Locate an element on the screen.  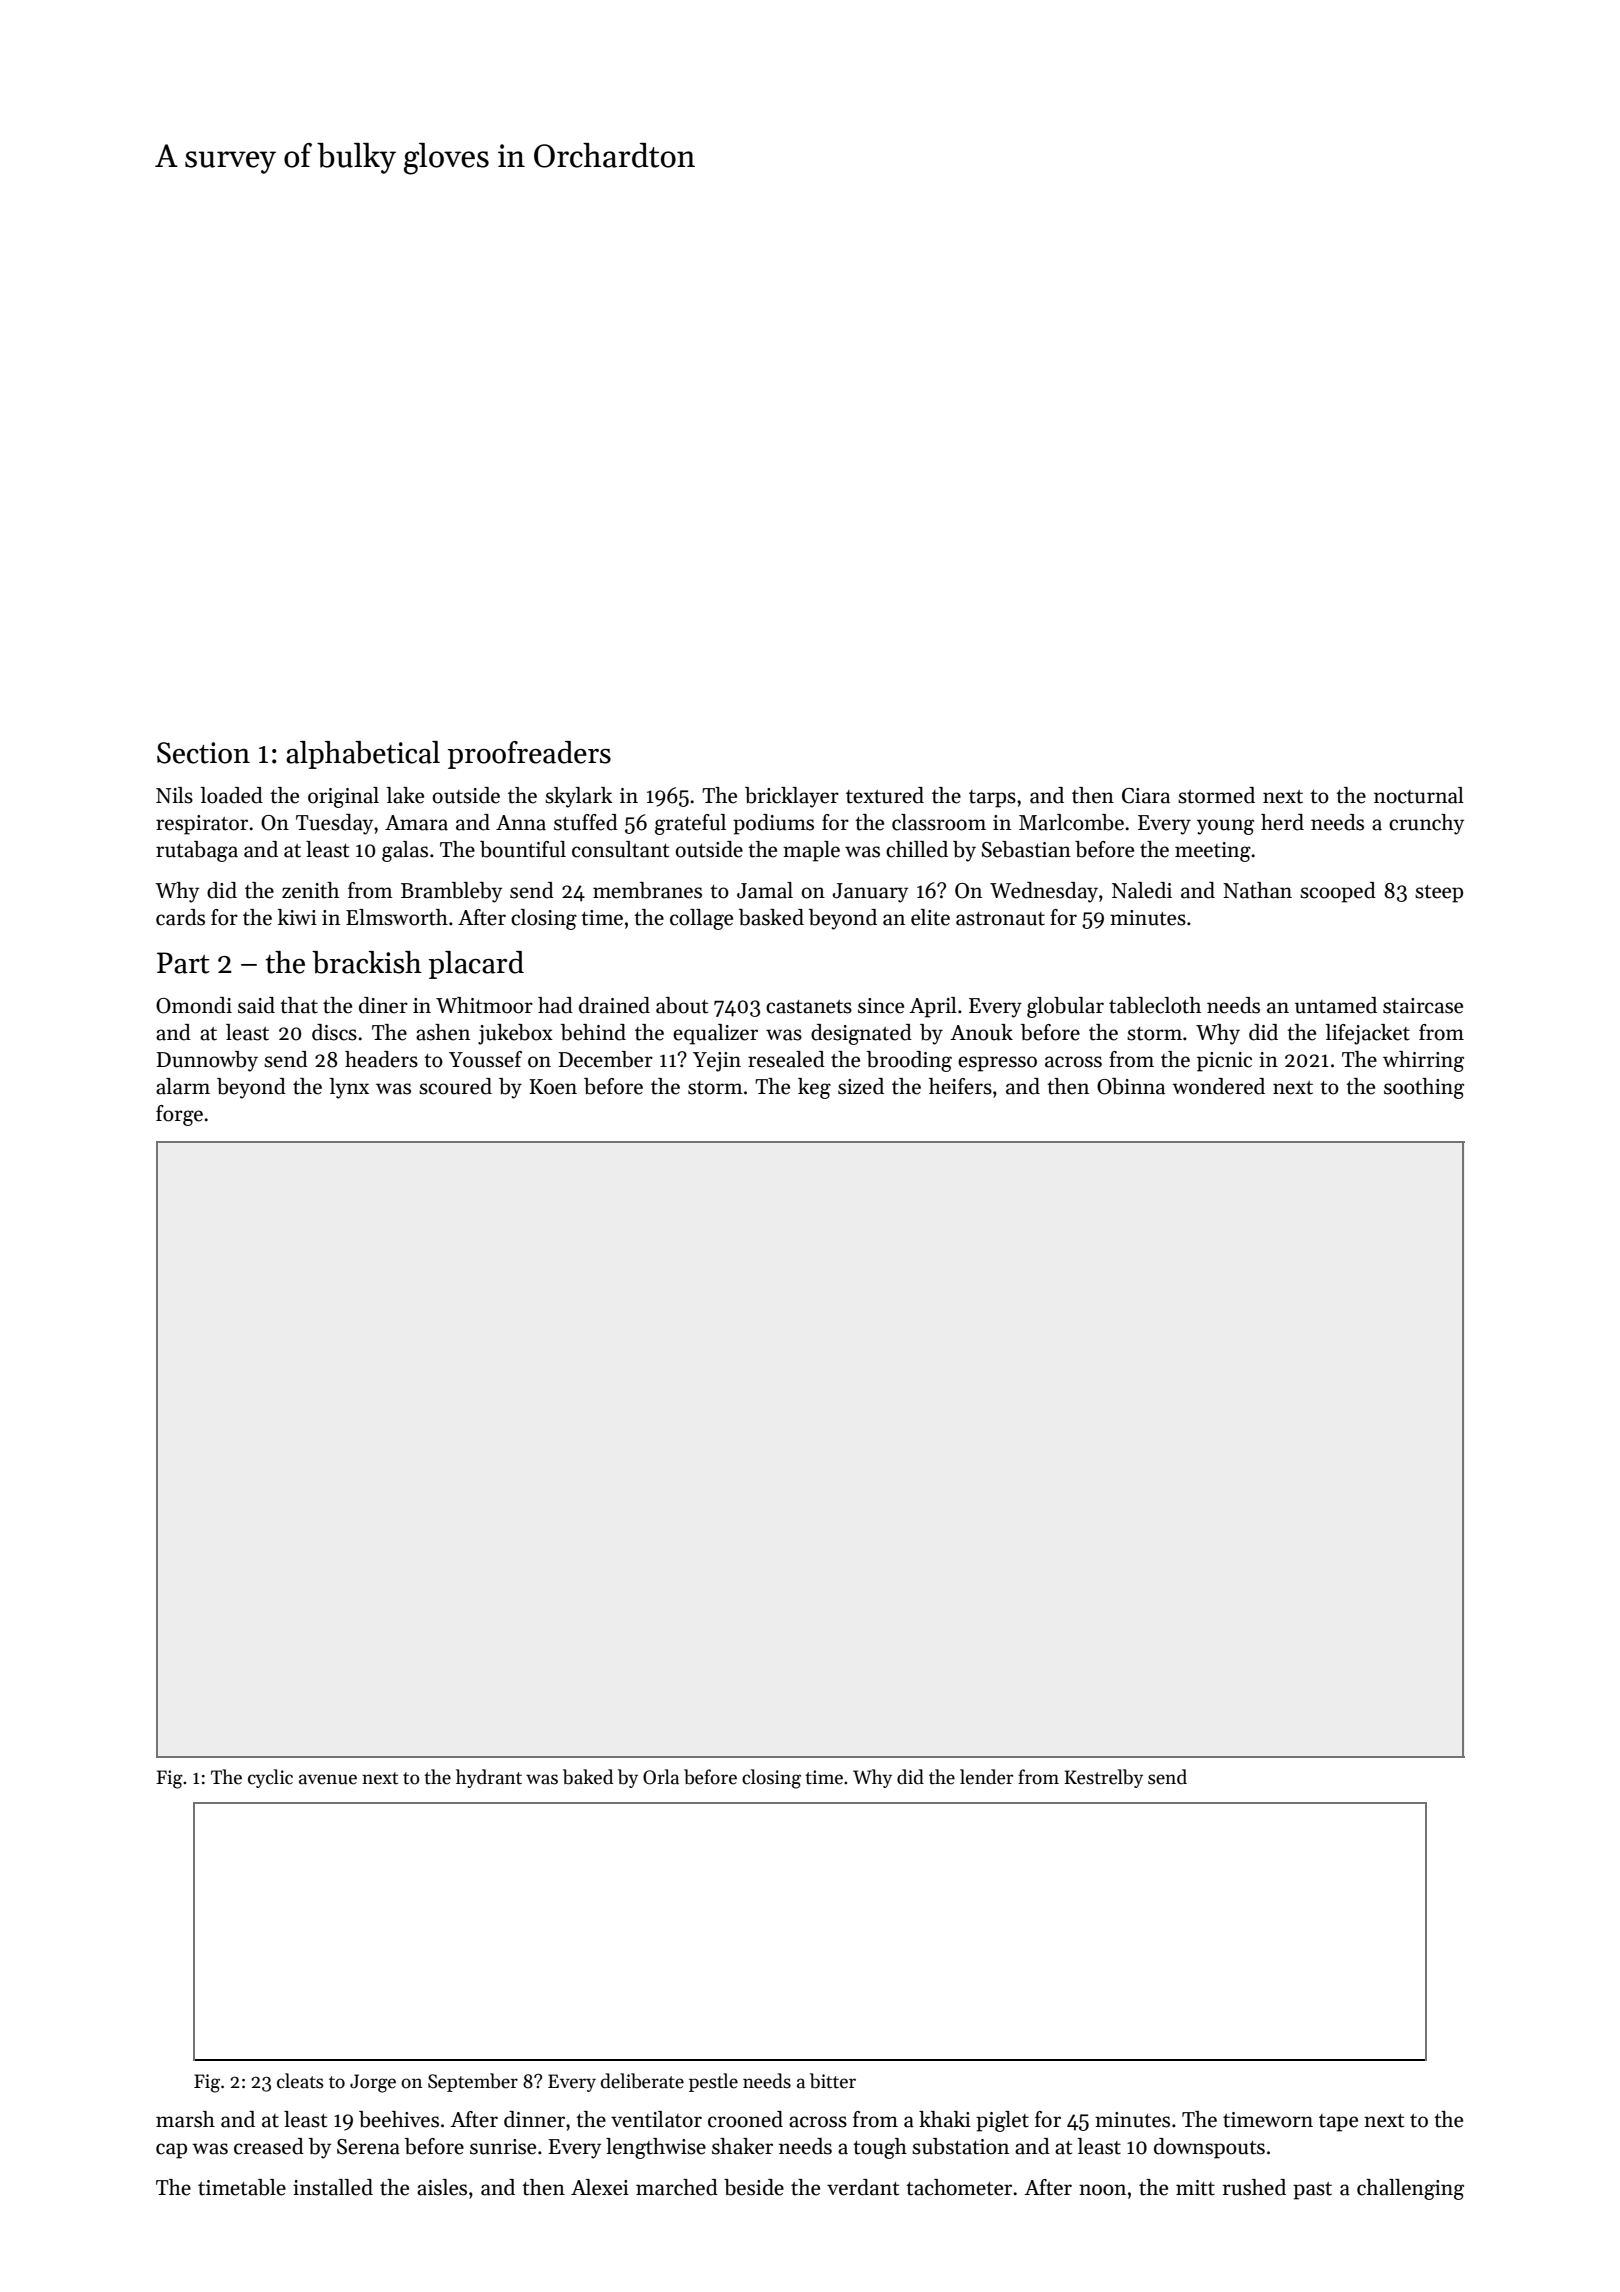
avenue is located at coordinates (328, 1779).
